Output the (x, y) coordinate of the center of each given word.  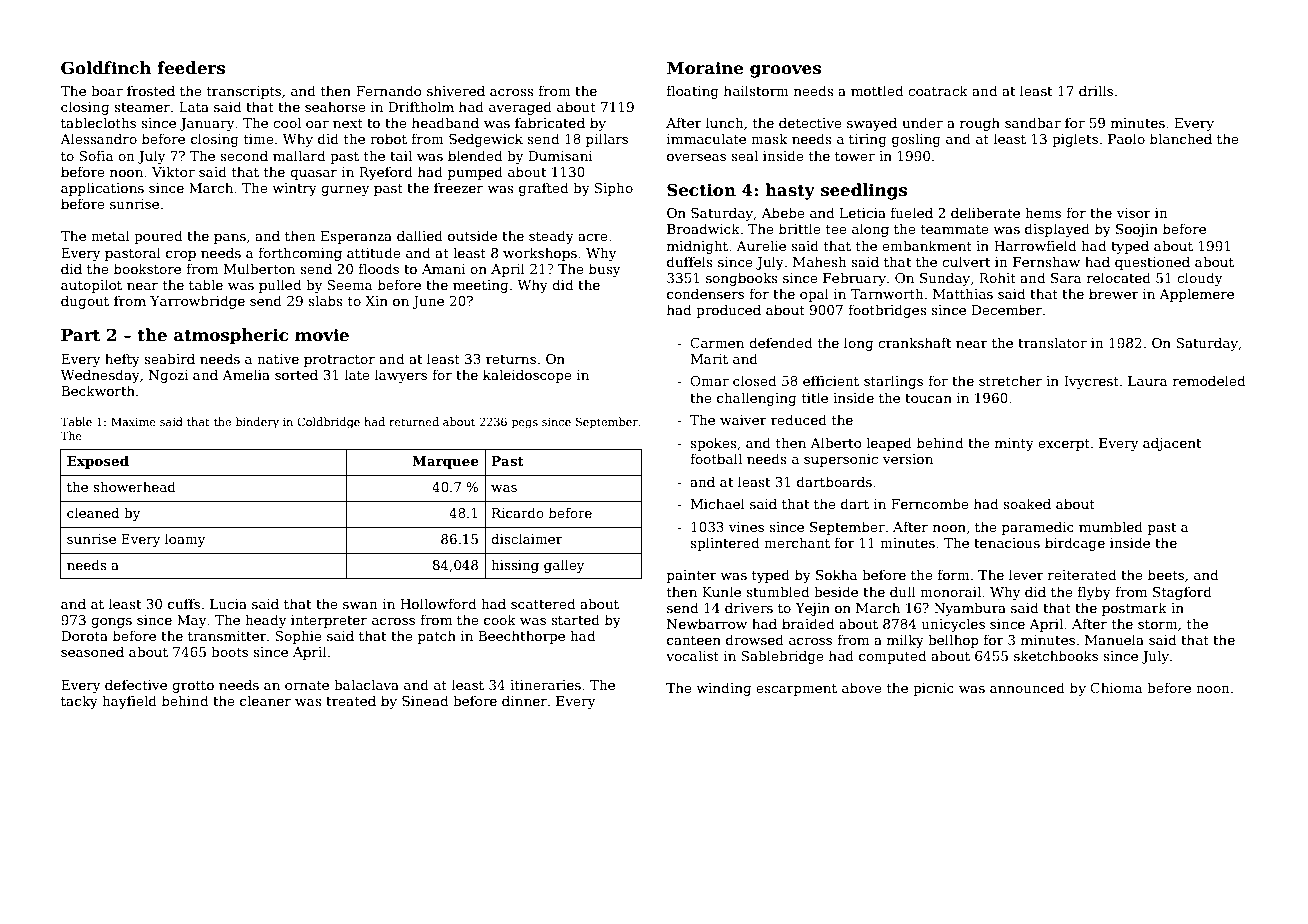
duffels (690, 261)
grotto (193, 687)
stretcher (1010, 380)
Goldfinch (106, 68)
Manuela (1114, 639)
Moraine (705, 68)
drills (1096, 90)
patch (437, 637)
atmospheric (231, 336)
